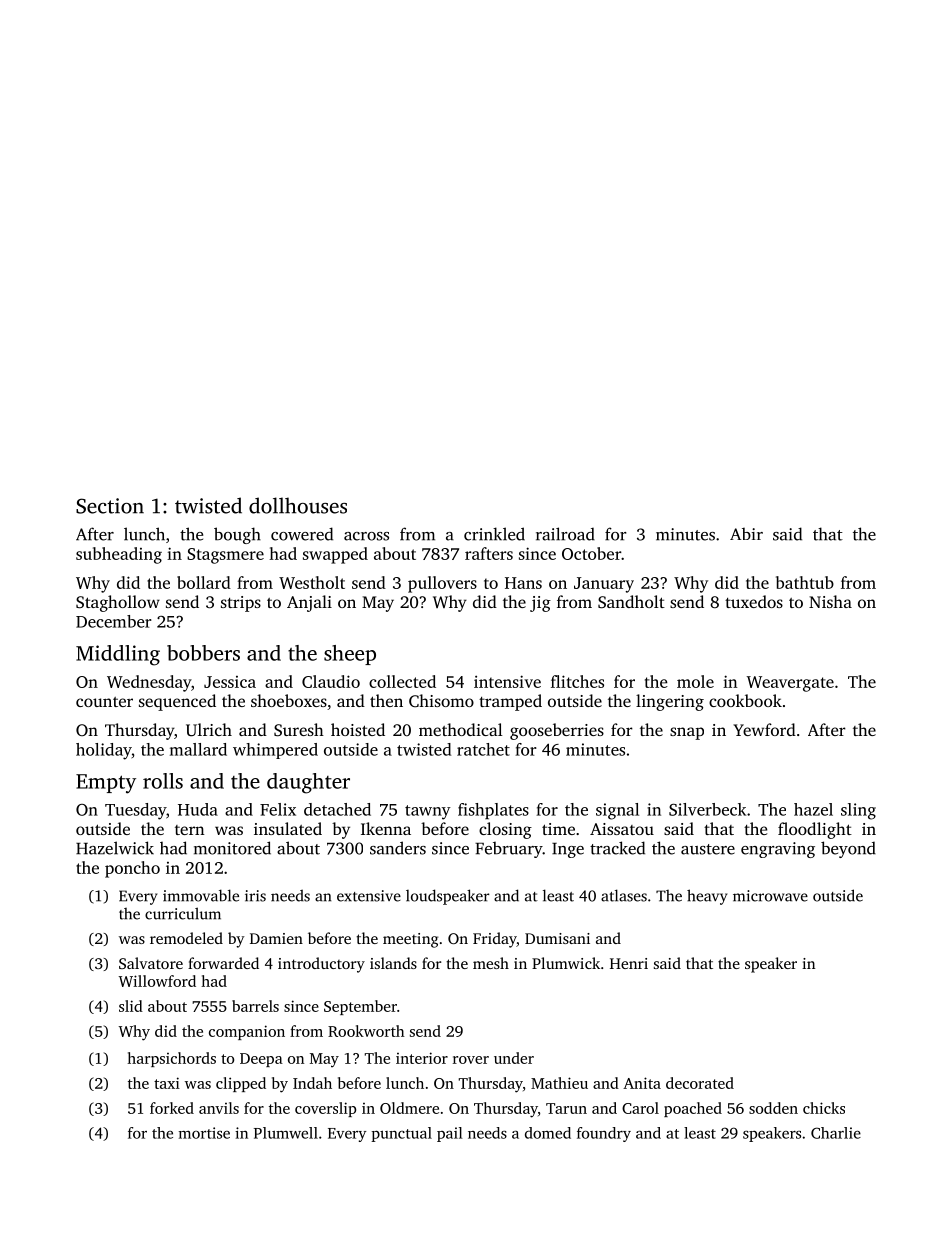  Describe the element at coordinates (629, 963) in the page. I see `Henri` at that location.
